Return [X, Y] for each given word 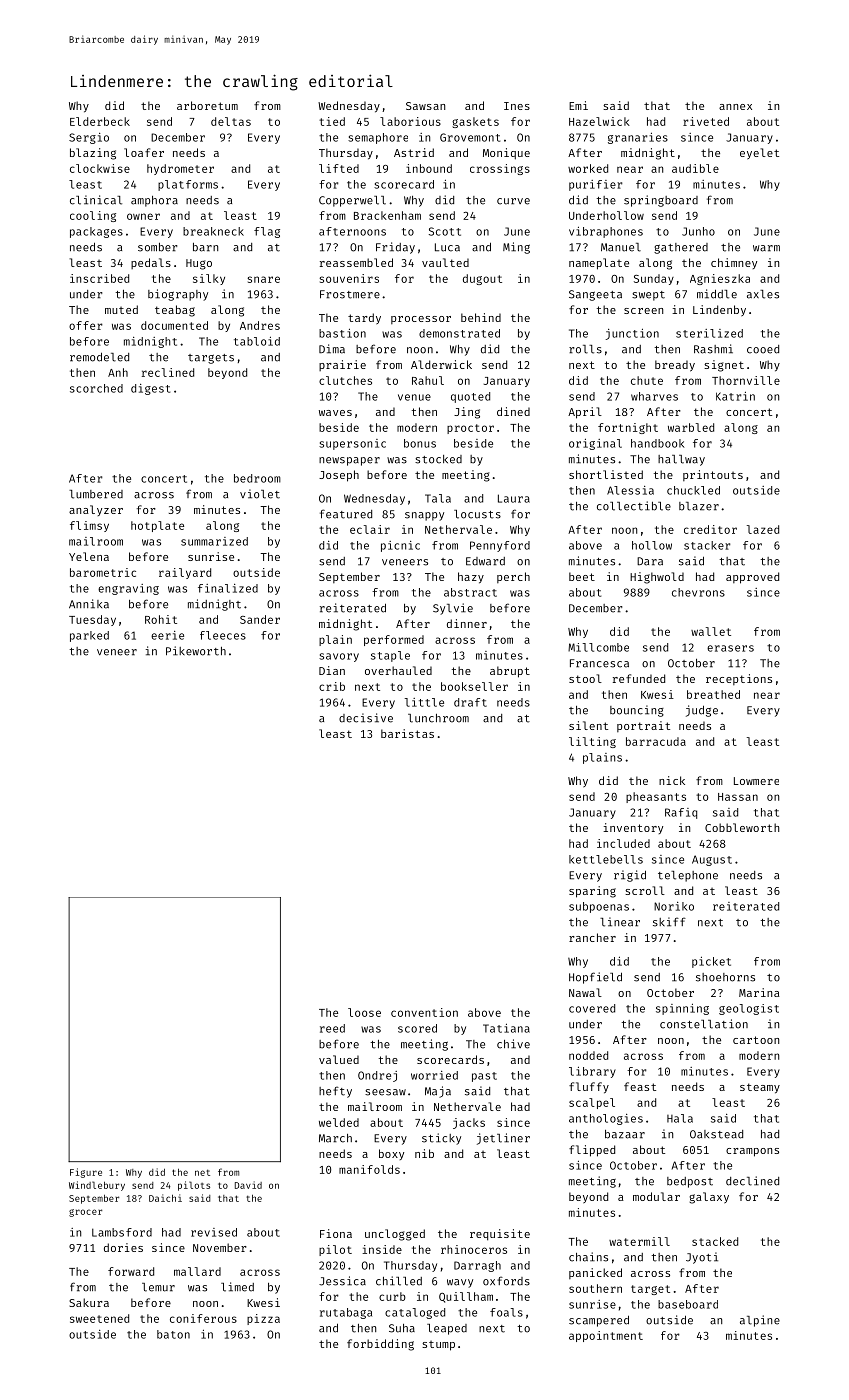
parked [89, 636]
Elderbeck [100, 121]
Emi [578, 105]
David [248, 1185]
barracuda [656, 741]
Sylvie [453, 609]
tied [332, 121]
